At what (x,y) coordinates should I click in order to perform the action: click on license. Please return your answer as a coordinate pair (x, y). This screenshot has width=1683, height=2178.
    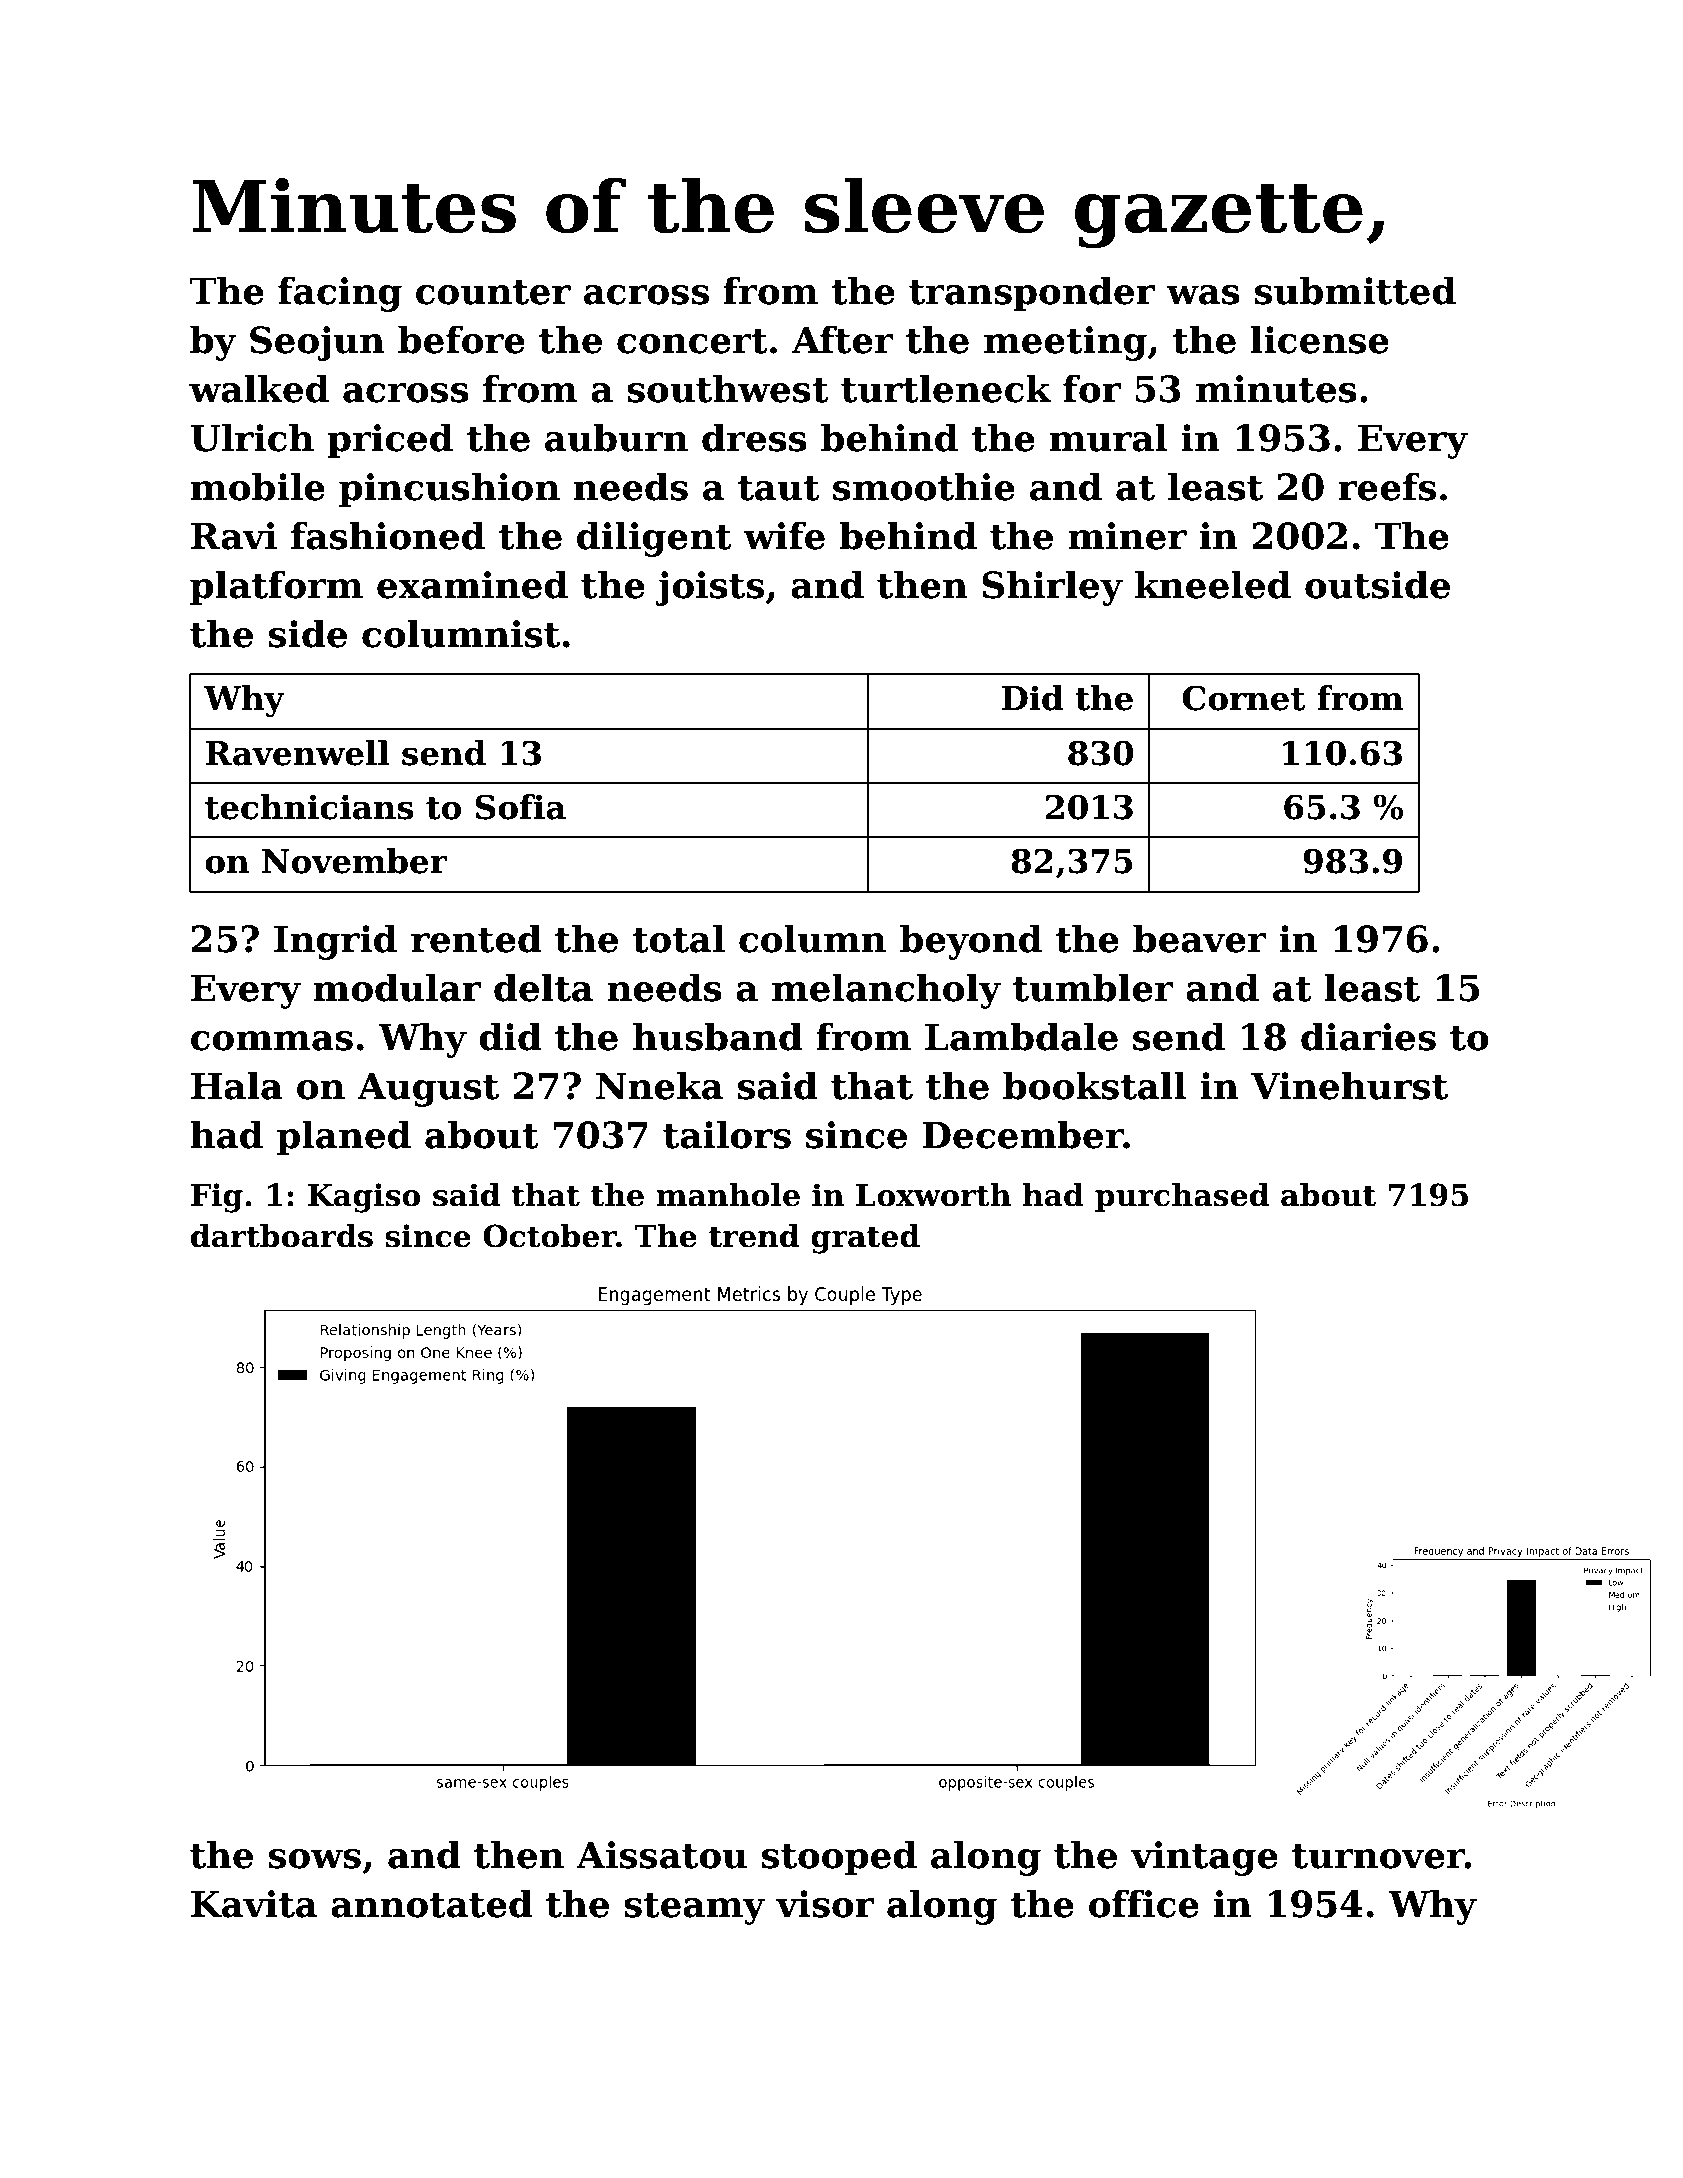
    Looking at the image, I should click on (1320, 339).
